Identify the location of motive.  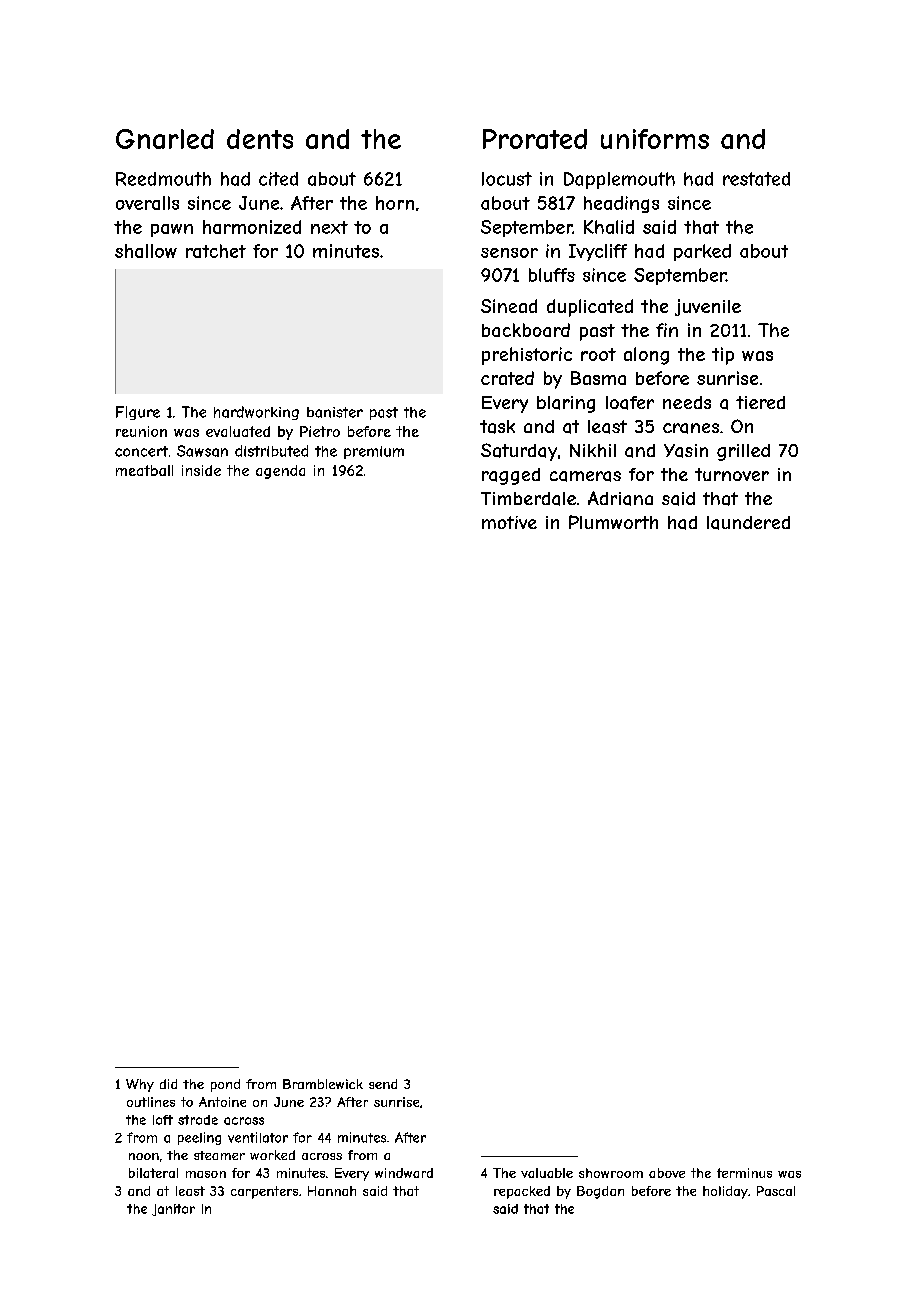
(509, 522).
